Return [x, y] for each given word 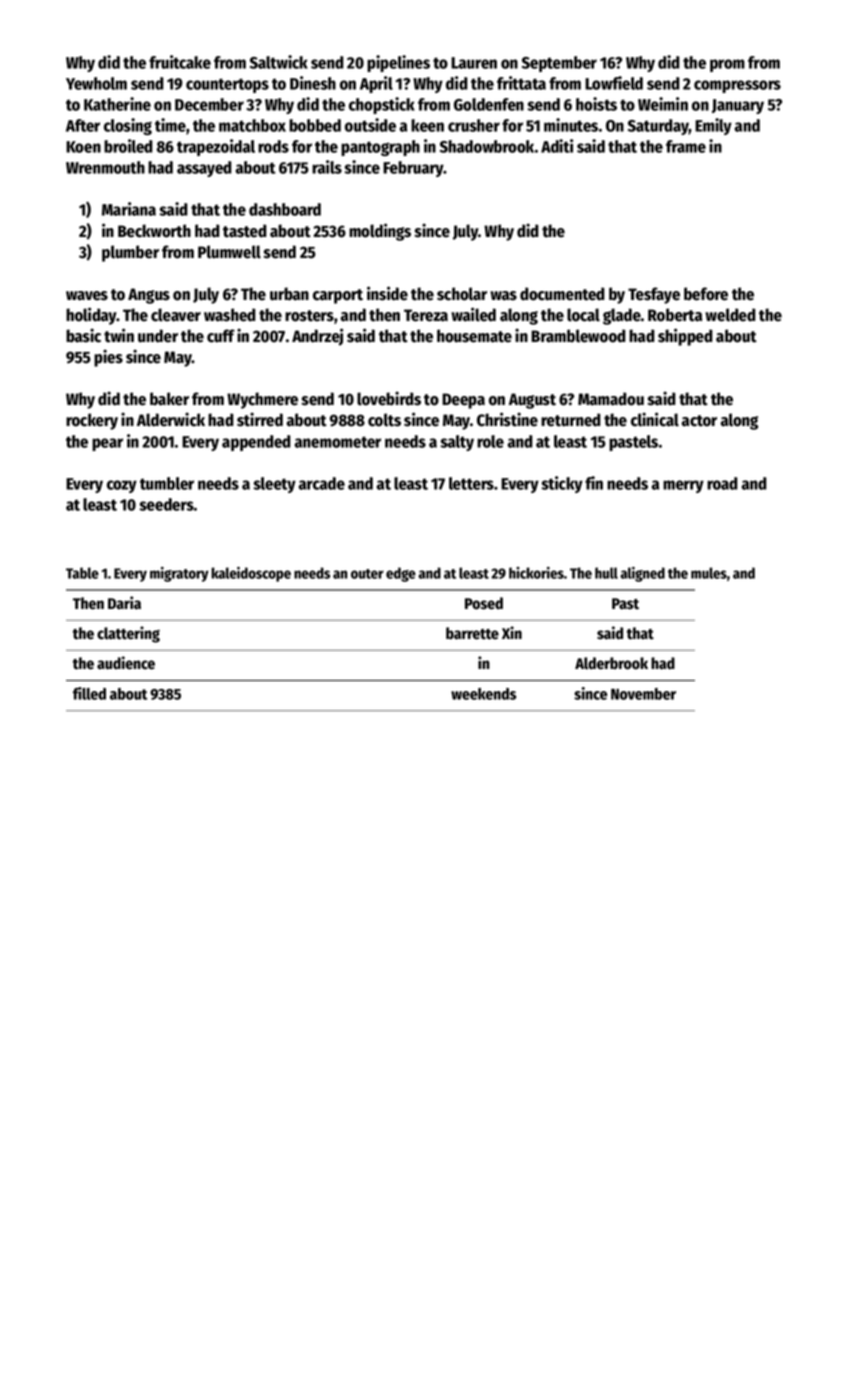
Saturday [658, 127]
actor [699, 421]
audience [126, 663]
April [376, 84]
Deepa [463, 401]
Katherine [117, 104]
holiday [91, 316]
